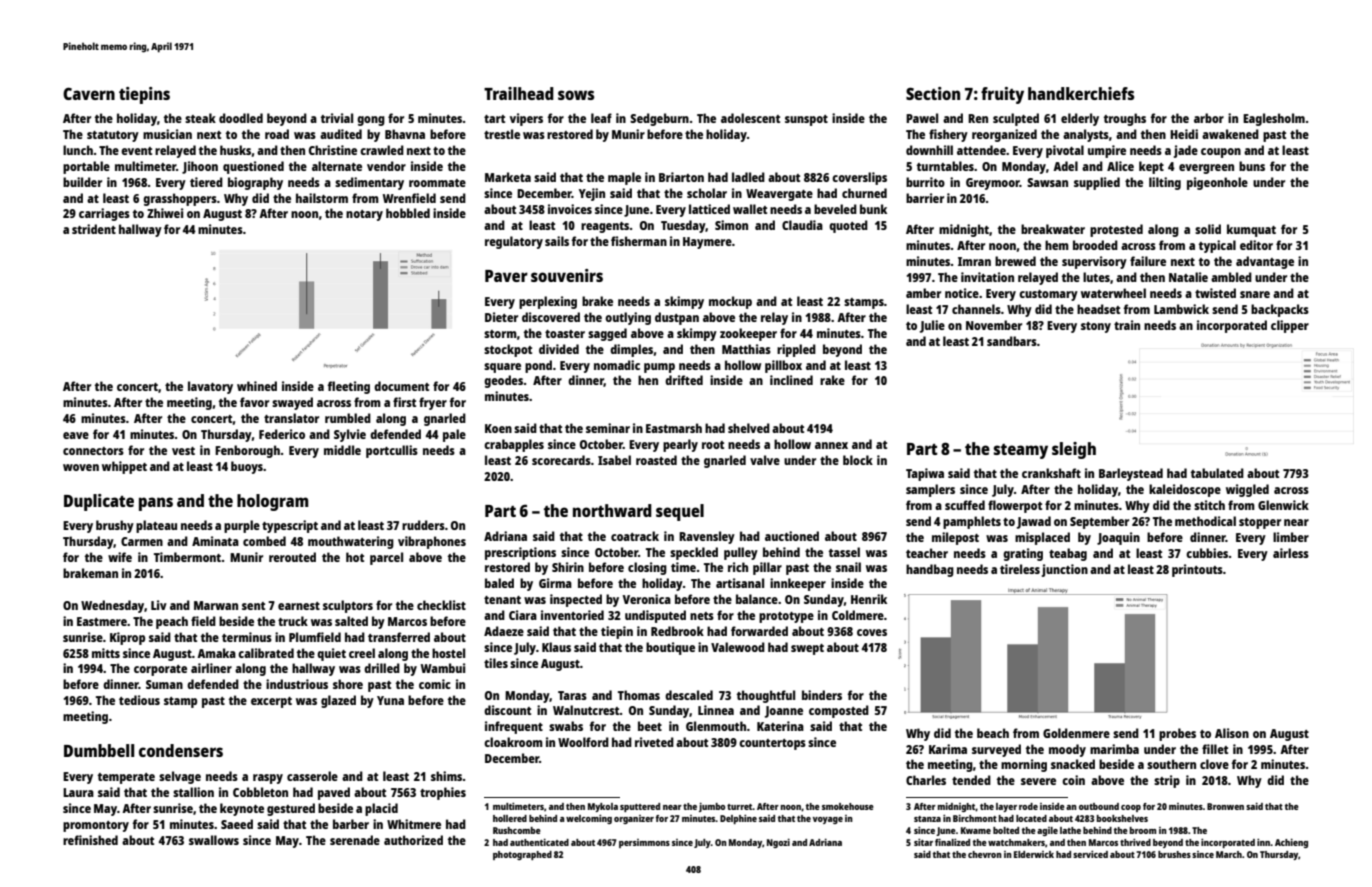  Describe the element at coordinates (355, 840) in the document. I see `serenade` at that location.
